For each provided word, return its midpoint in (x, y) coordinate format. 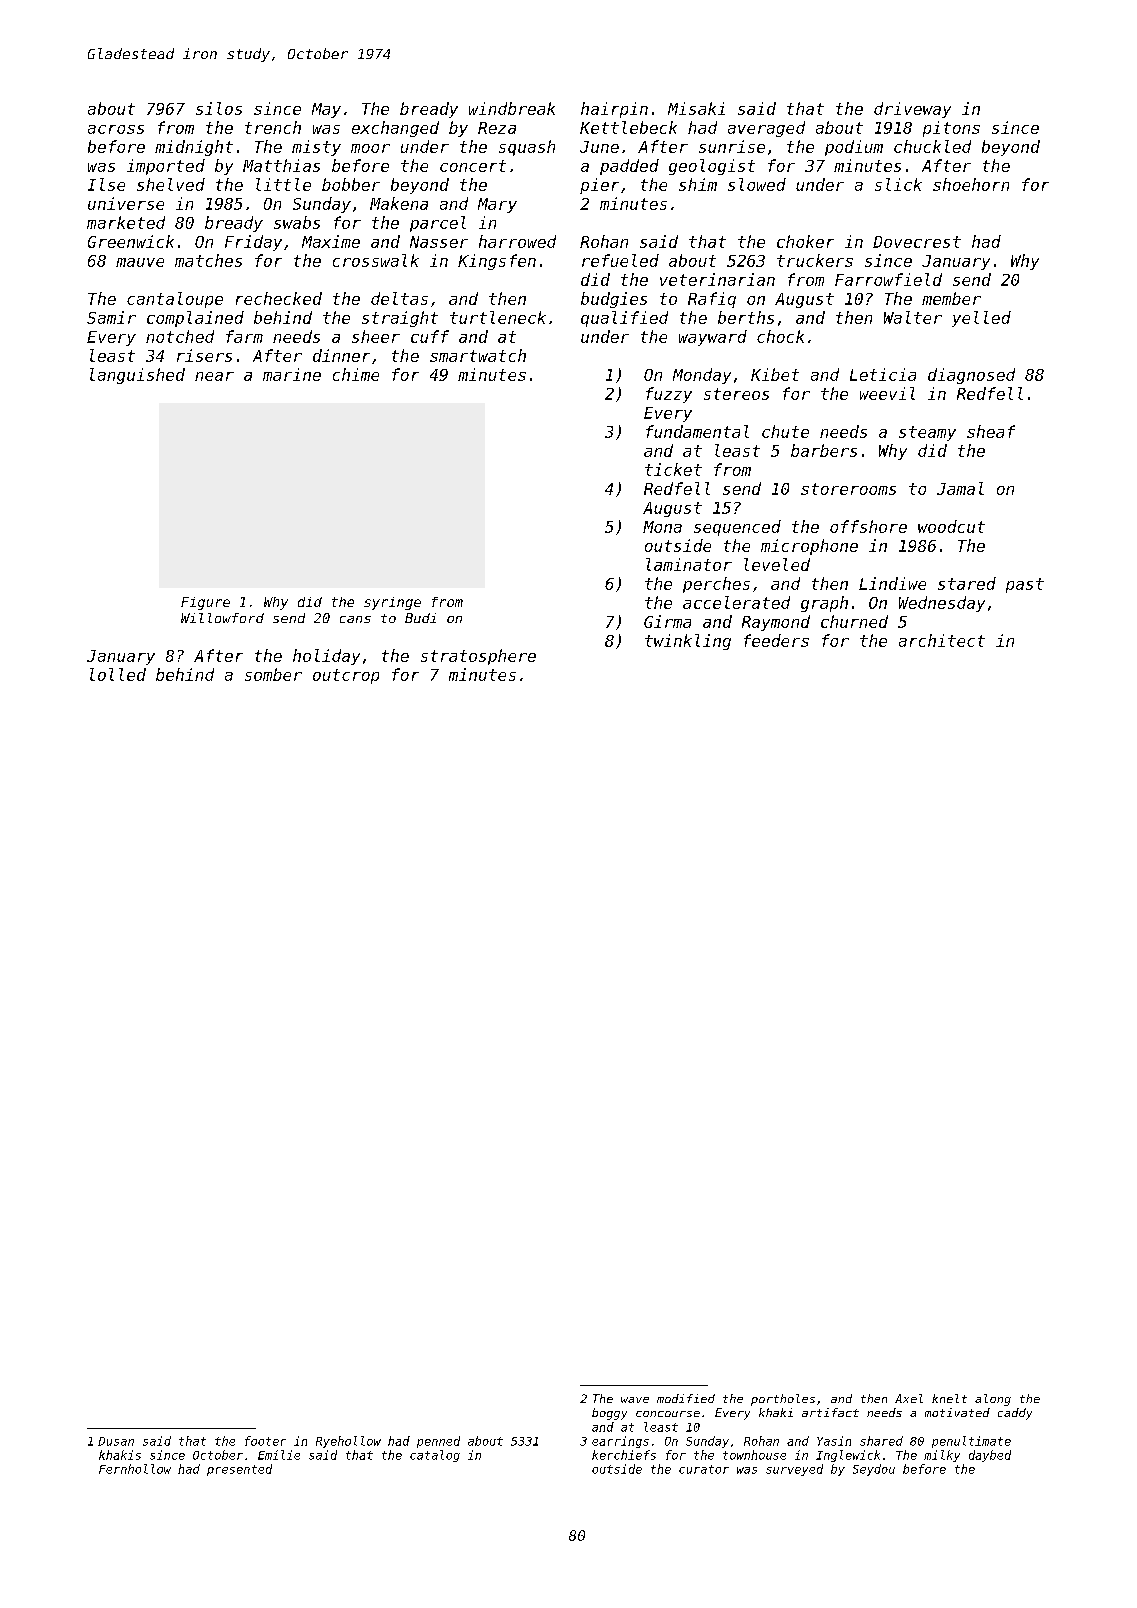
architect (942, 640)
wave (635, 1400)
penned (438, 1442)
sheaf (991, 431)
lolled (118, 674)
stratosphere (478, 657)
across (116, 129)
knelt (949, 1398)
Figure (205, 603)
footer (265, 1441)
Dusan (116, 1441)
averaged (766, 129)
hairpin (614, 110)
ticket (673, 469)
